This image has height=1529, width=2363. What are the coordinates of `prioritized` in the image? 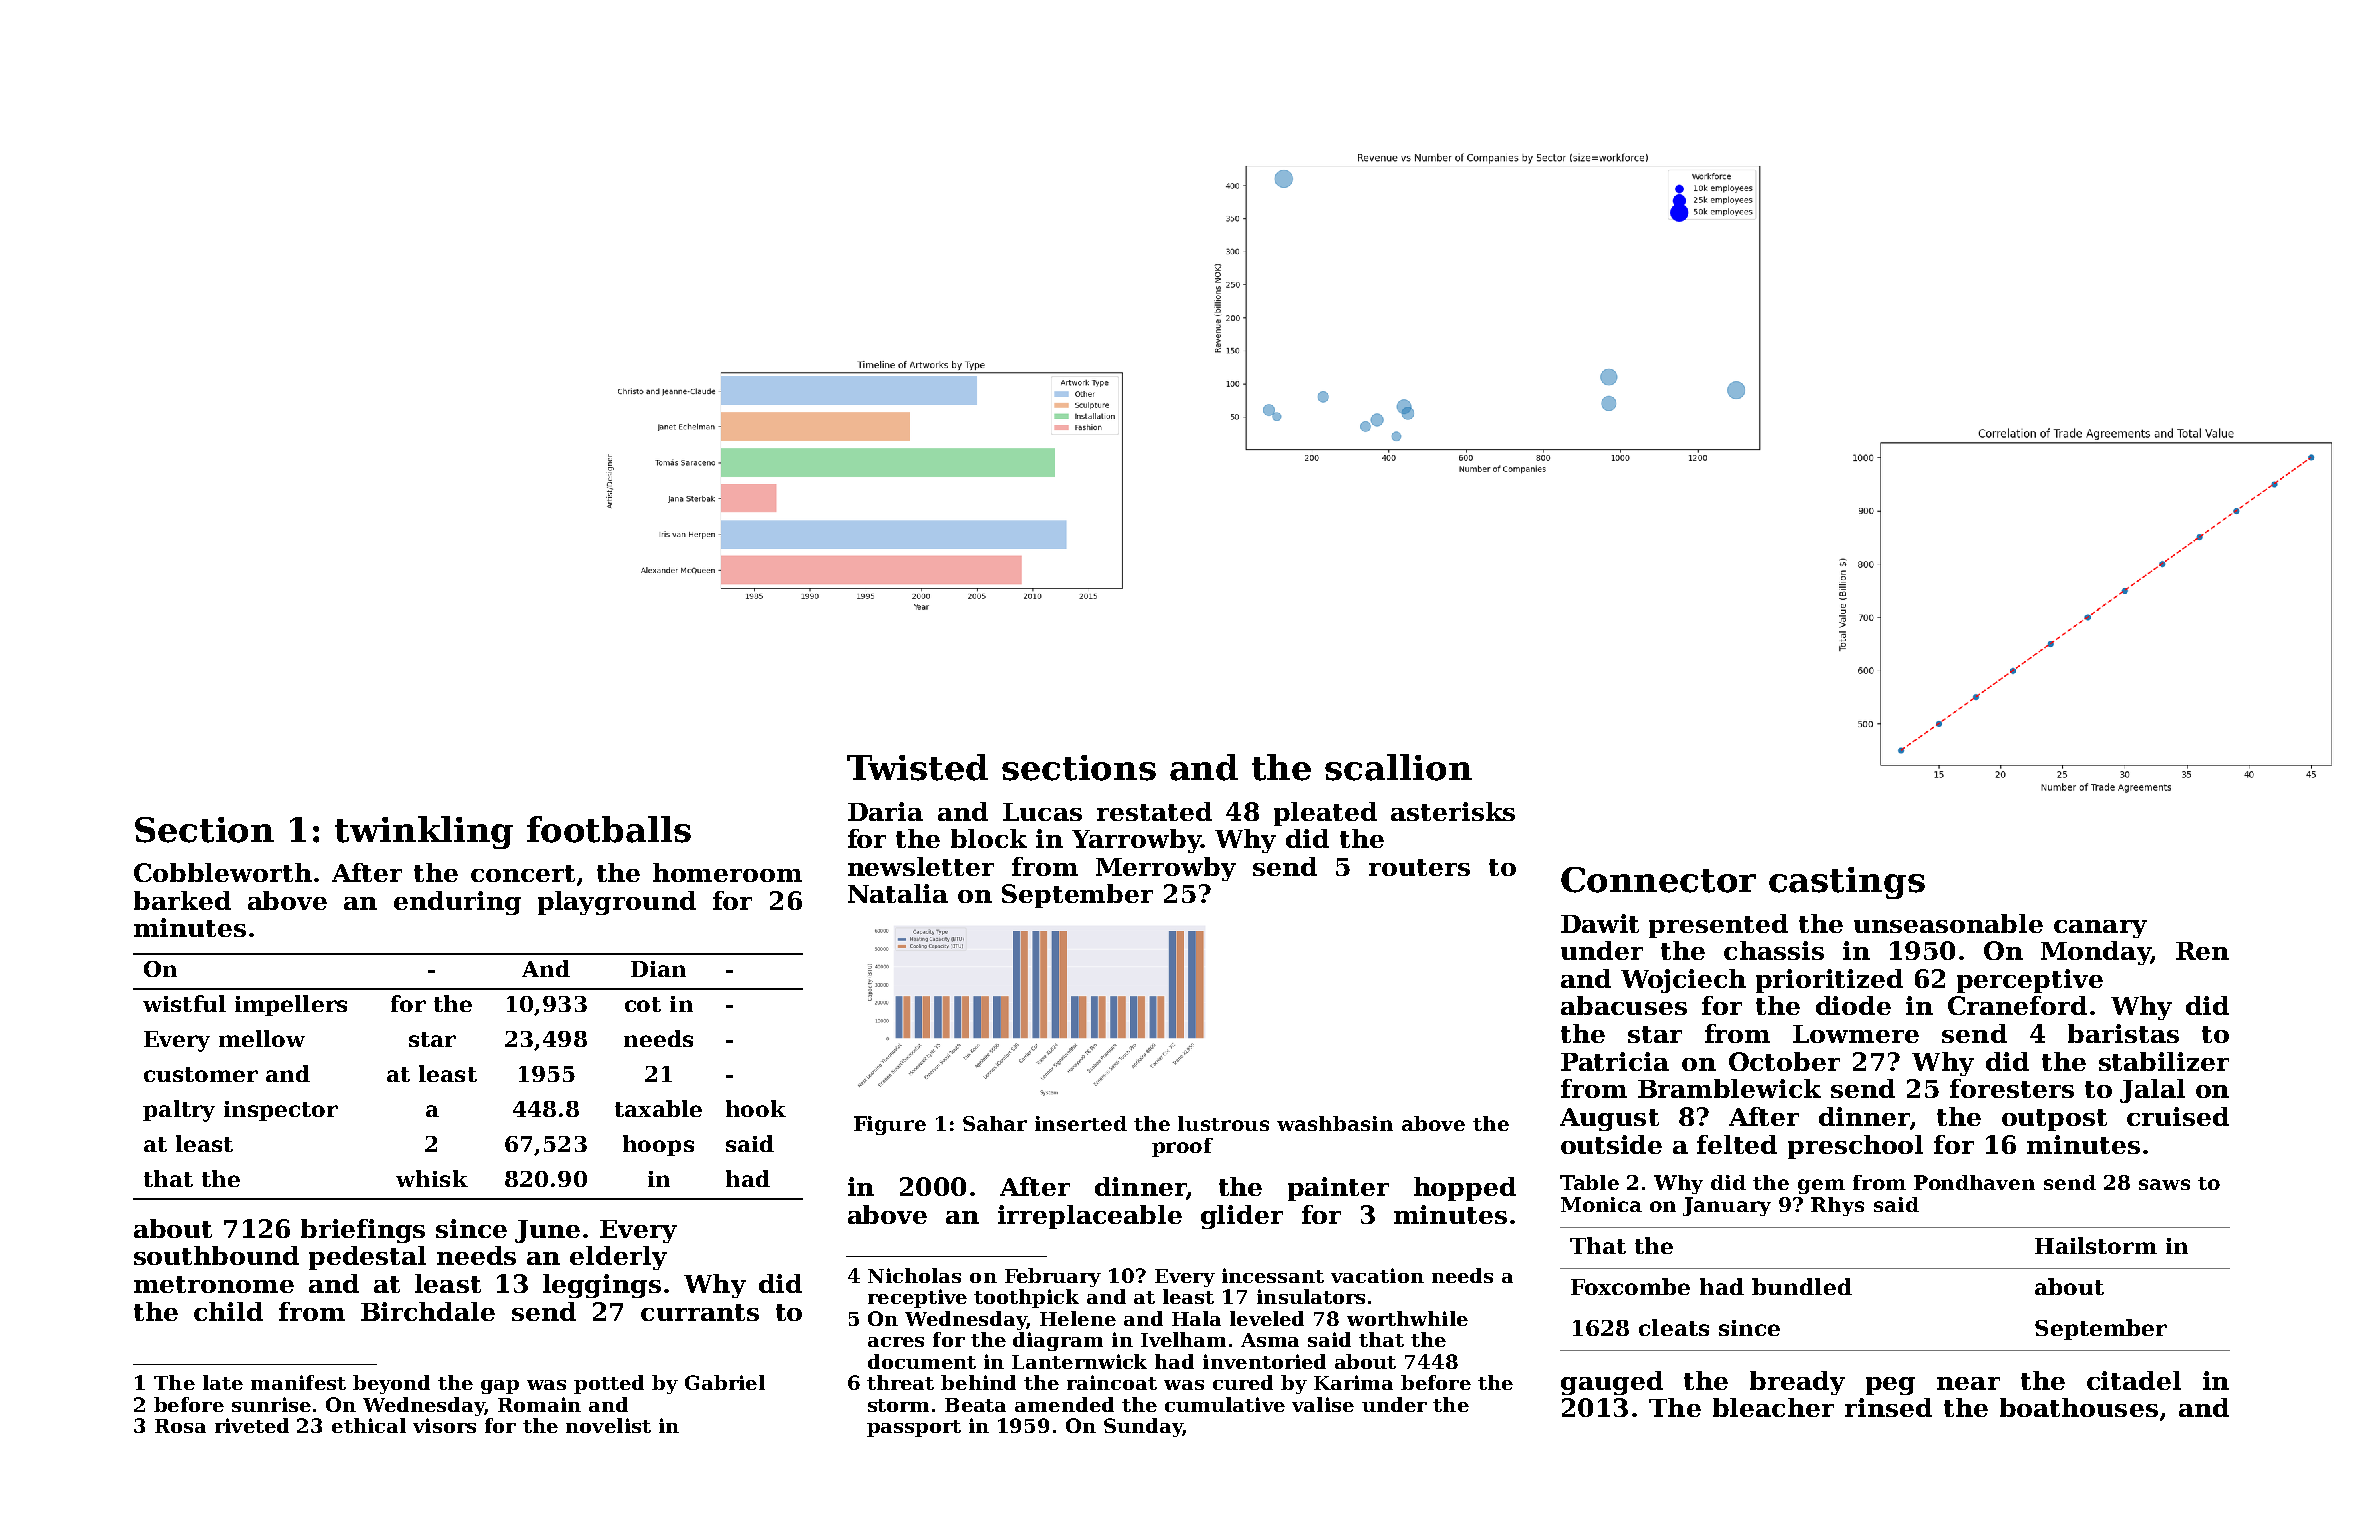 It's located at (1829, 981).
